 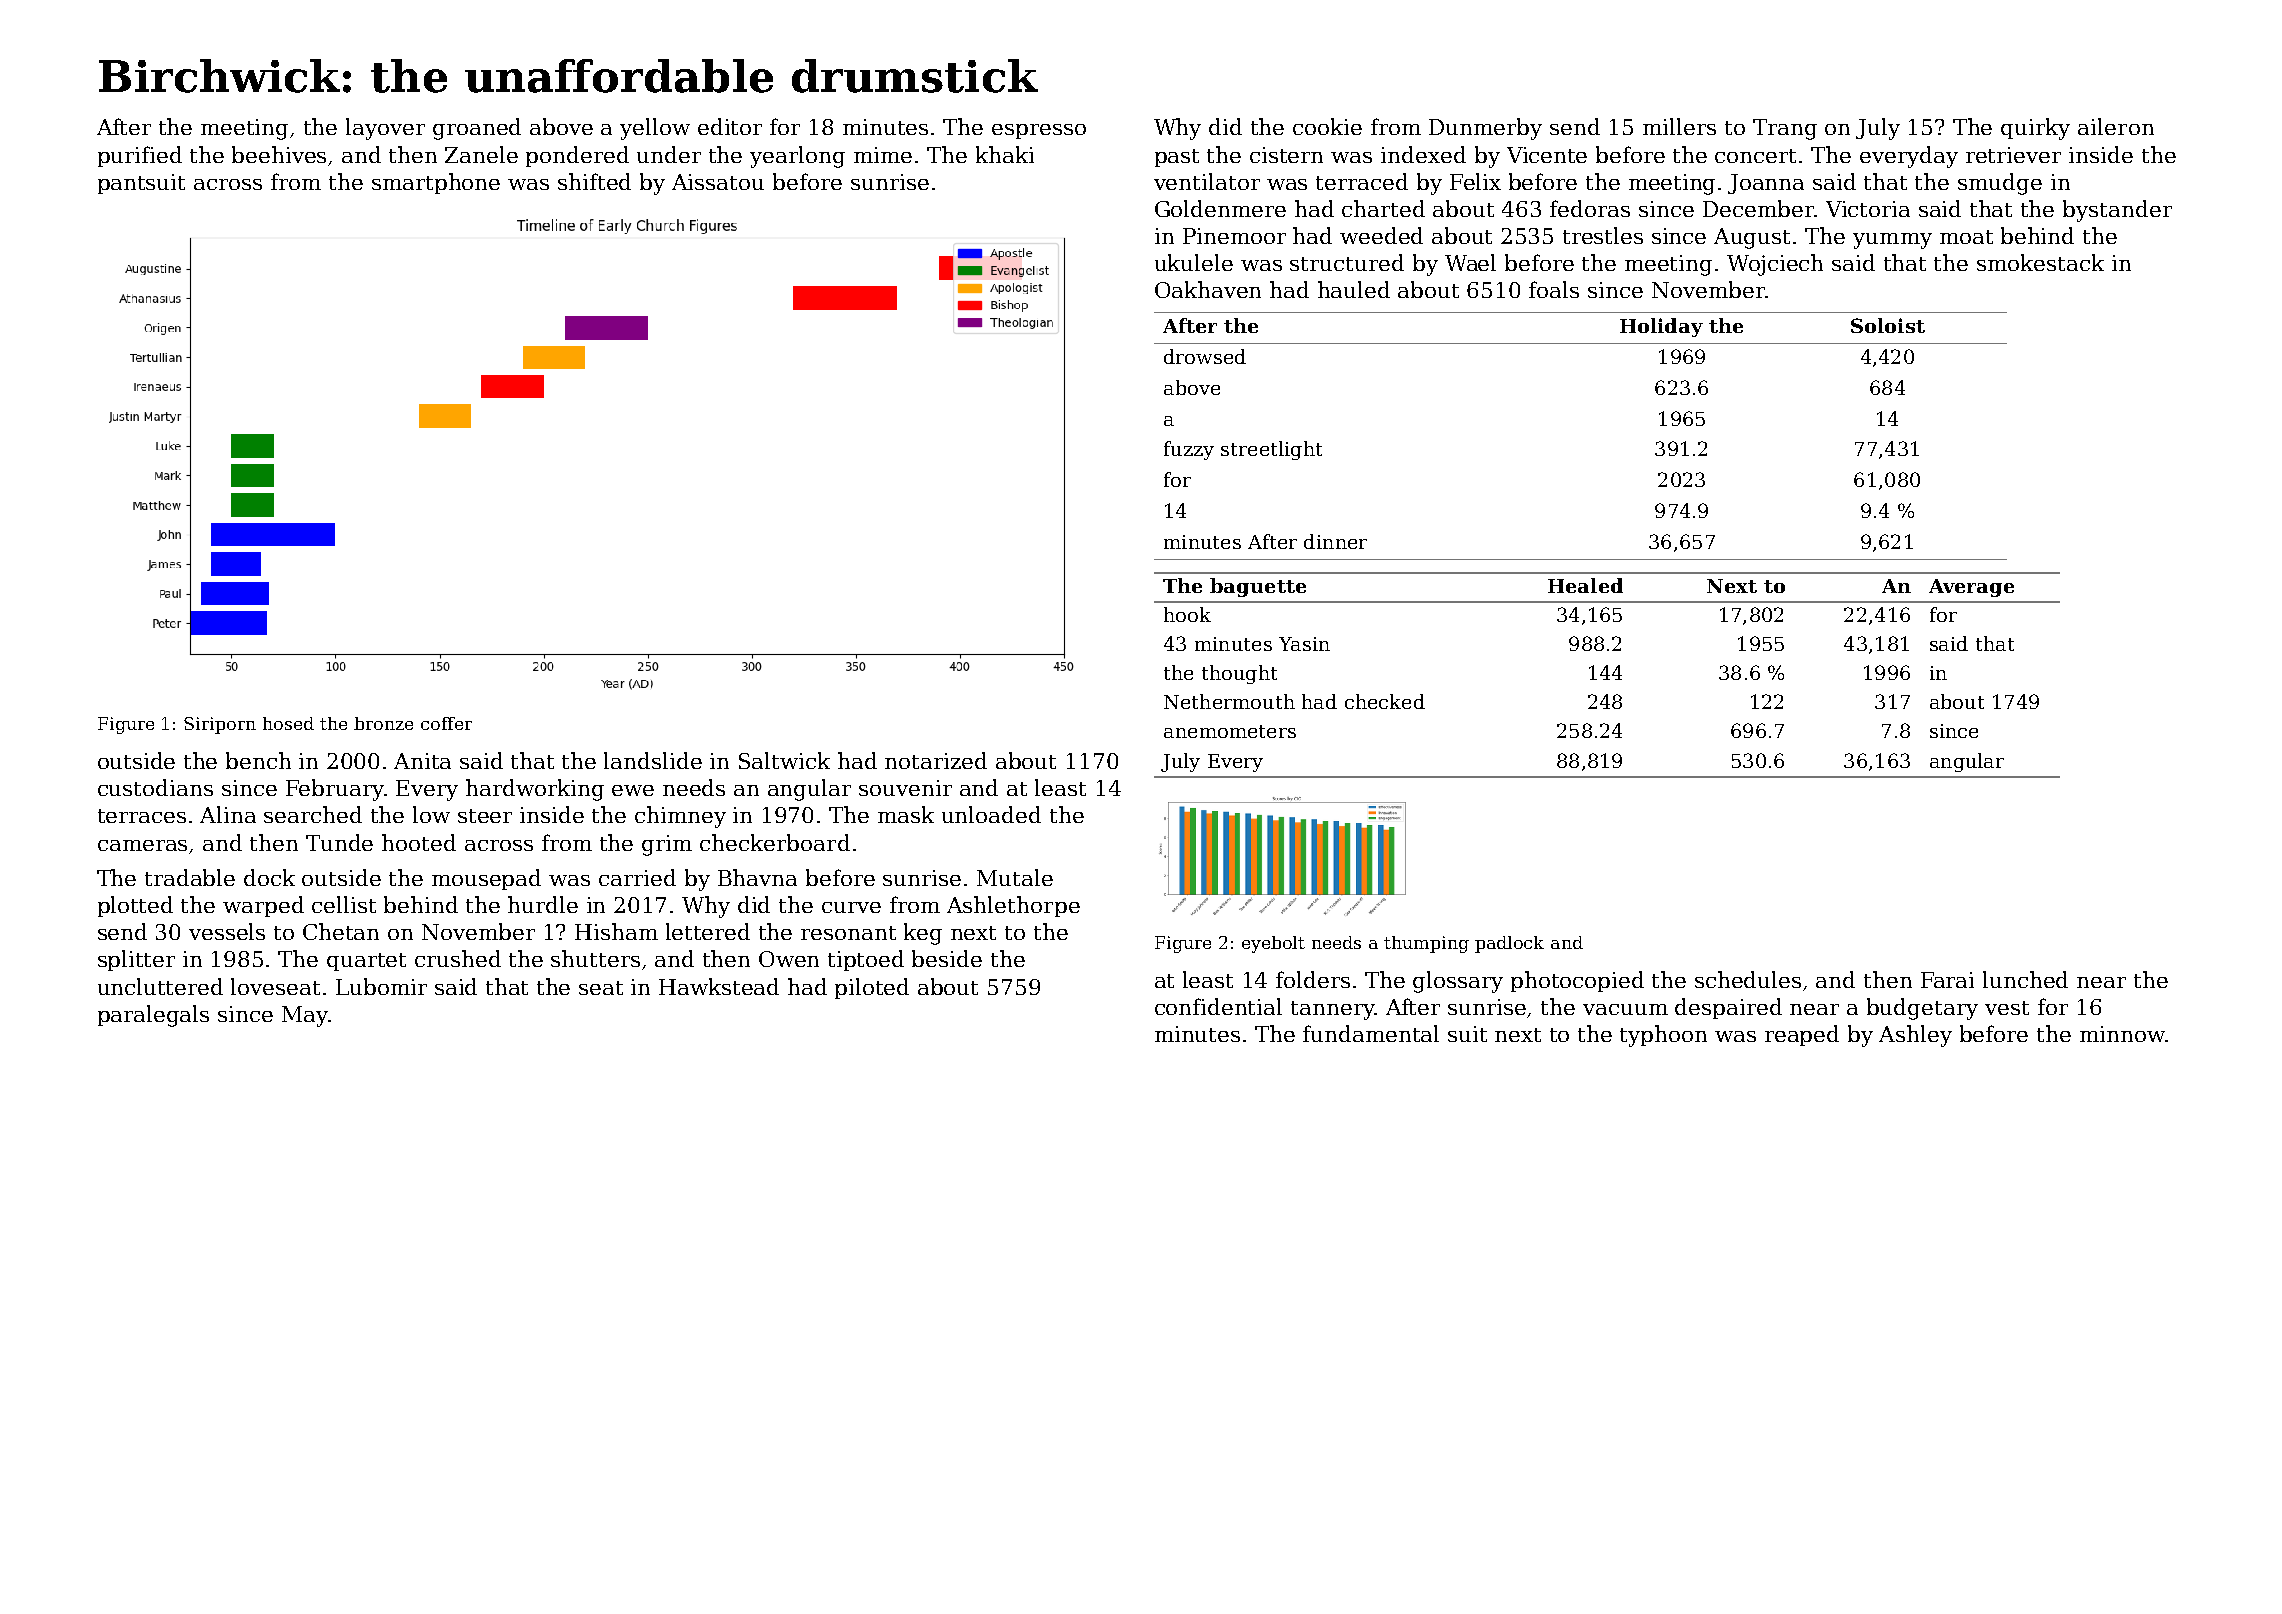 What do you see at coordinates (436, 183) in the image?
I see `smartphone` at bounding box center [436, 183].
